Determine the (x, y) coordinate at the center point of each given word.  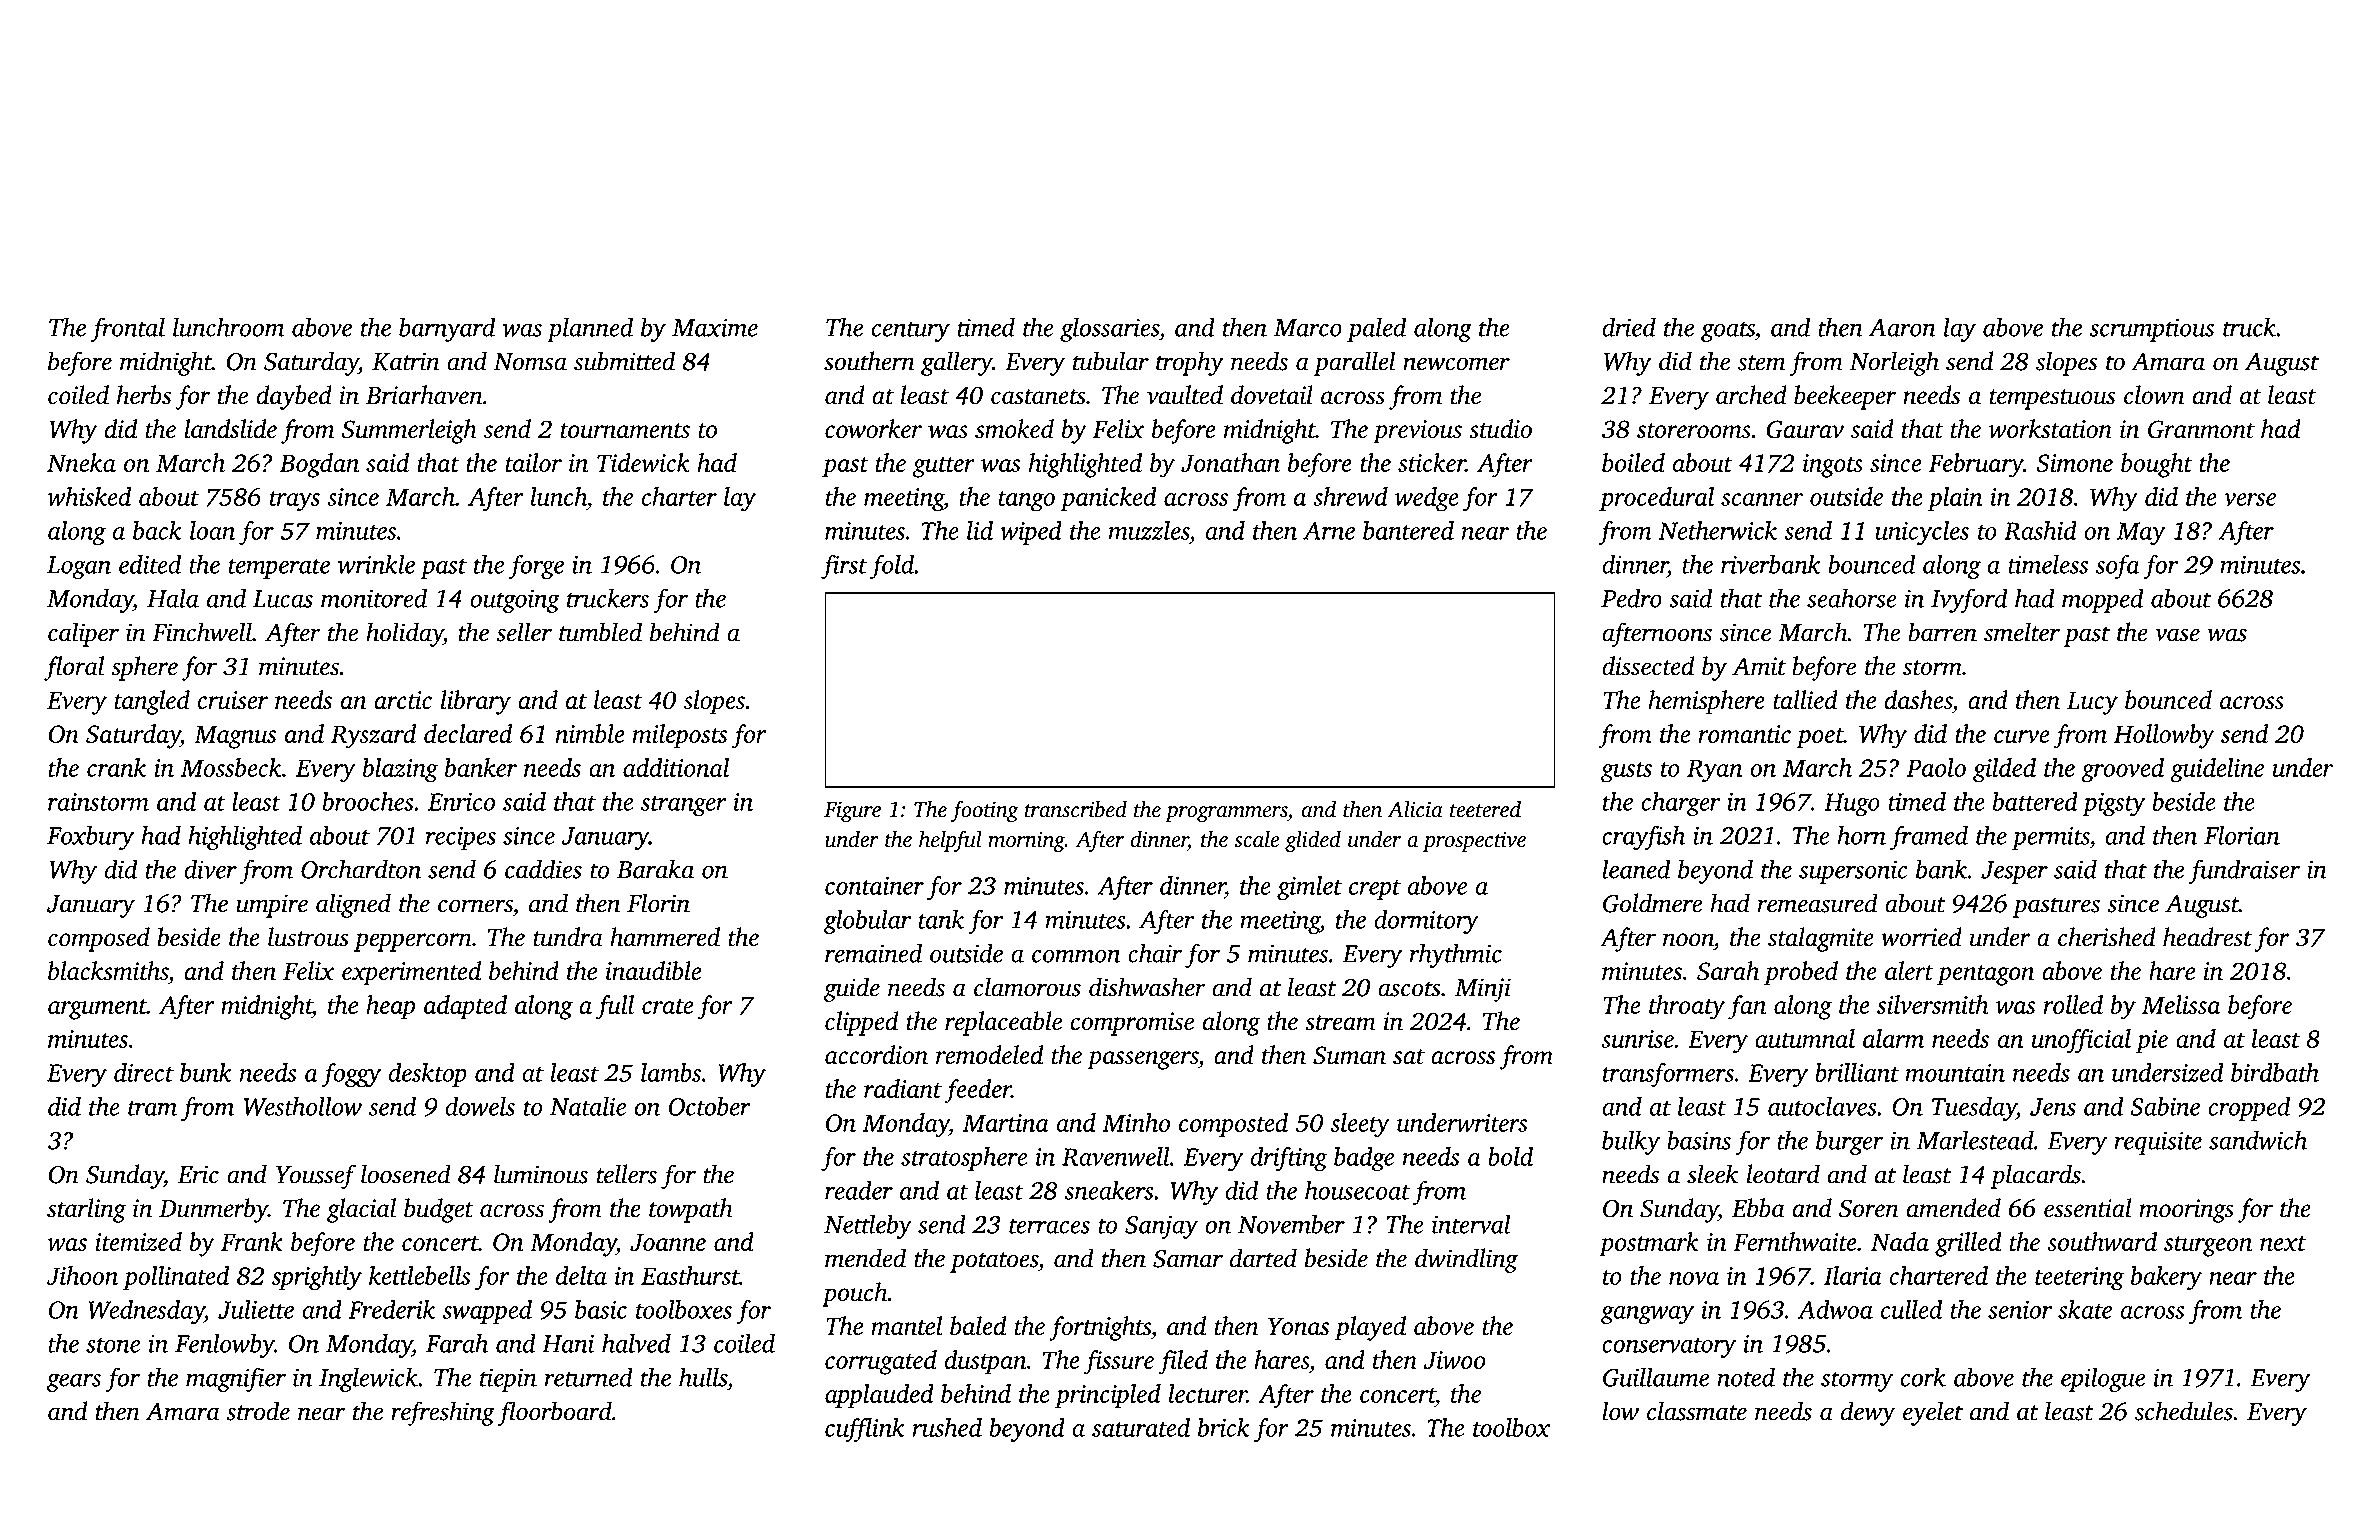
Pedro (1631, 598)
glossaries (1109, 329)
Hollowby (2164, 736)
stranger (684, 806)
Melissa (2181, 1004)
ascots (1409, 989)
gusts (1626, 772)
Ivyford (1969, 600)
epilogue (2103, 1379)
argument (97, 1009)
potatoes (994, 1262)
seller (524, 632)
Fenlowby (224, 1345)
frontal (127, 329)
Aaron (1902, 328)
